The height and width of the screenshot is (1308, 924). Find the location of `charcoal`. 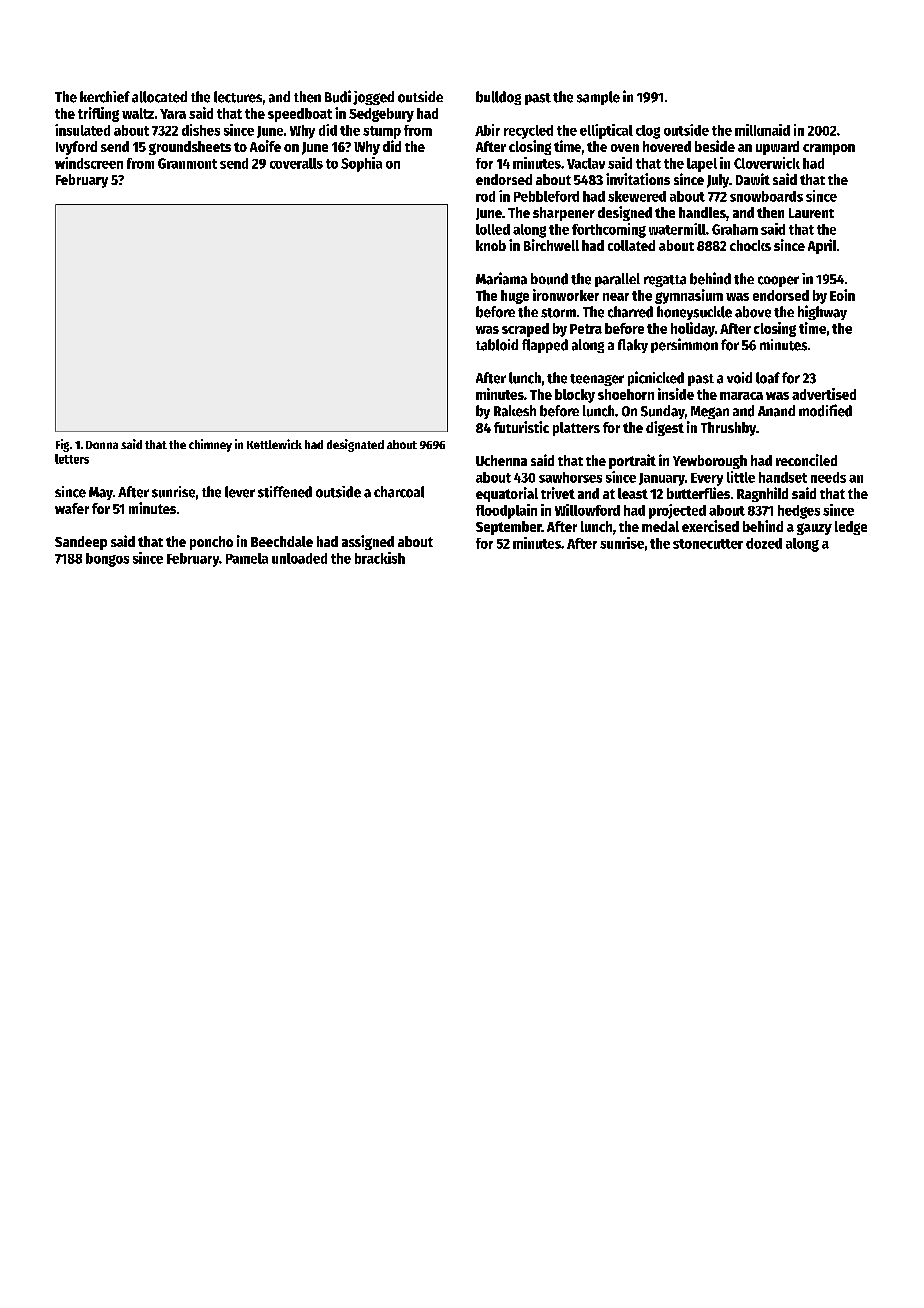

charcoal is located at coordinates (399, 492).
